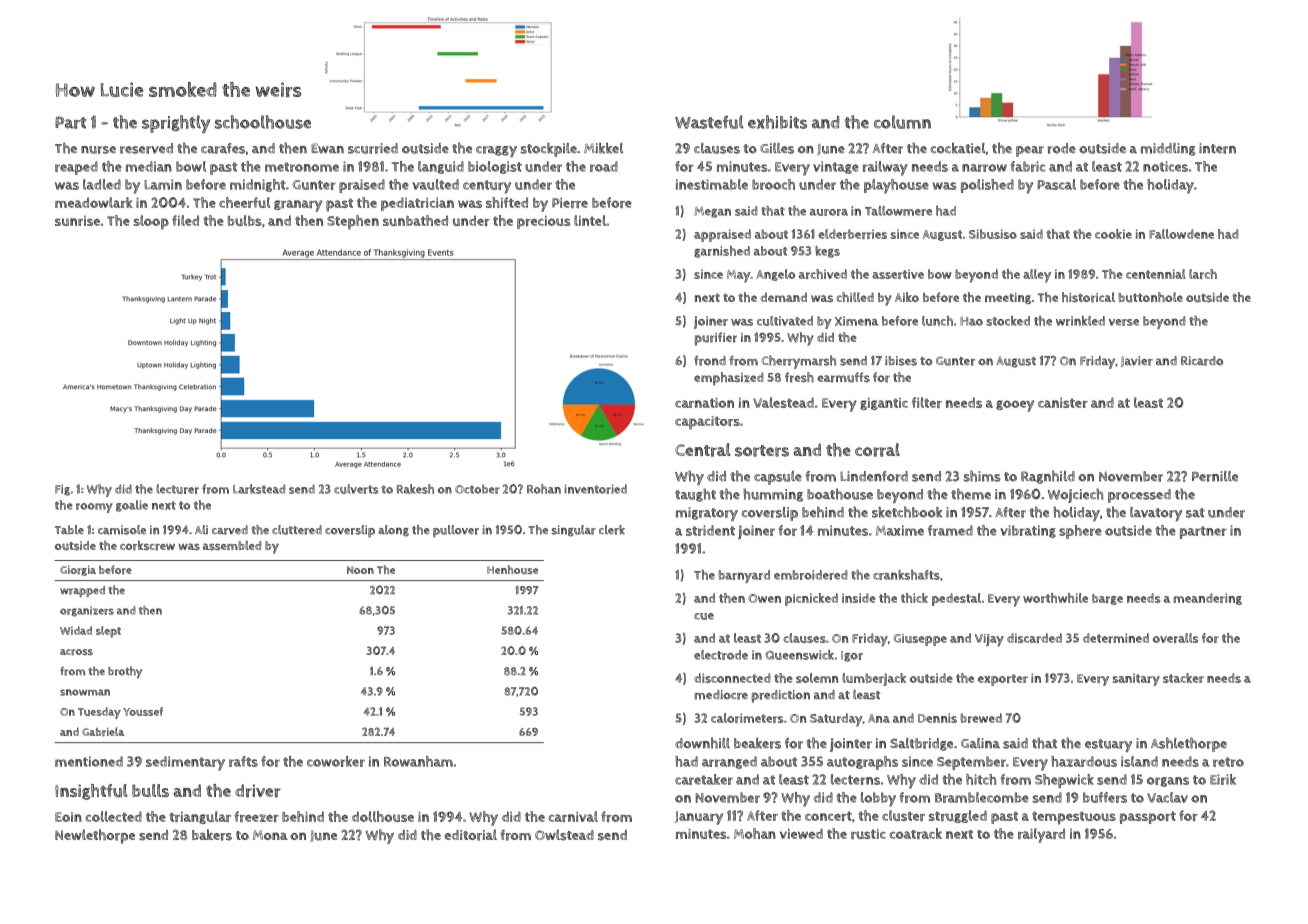 This document has width=1308, height=924. Describe the element at coordinates (417, 204) in the document. I see `pediatrician` at that location.
